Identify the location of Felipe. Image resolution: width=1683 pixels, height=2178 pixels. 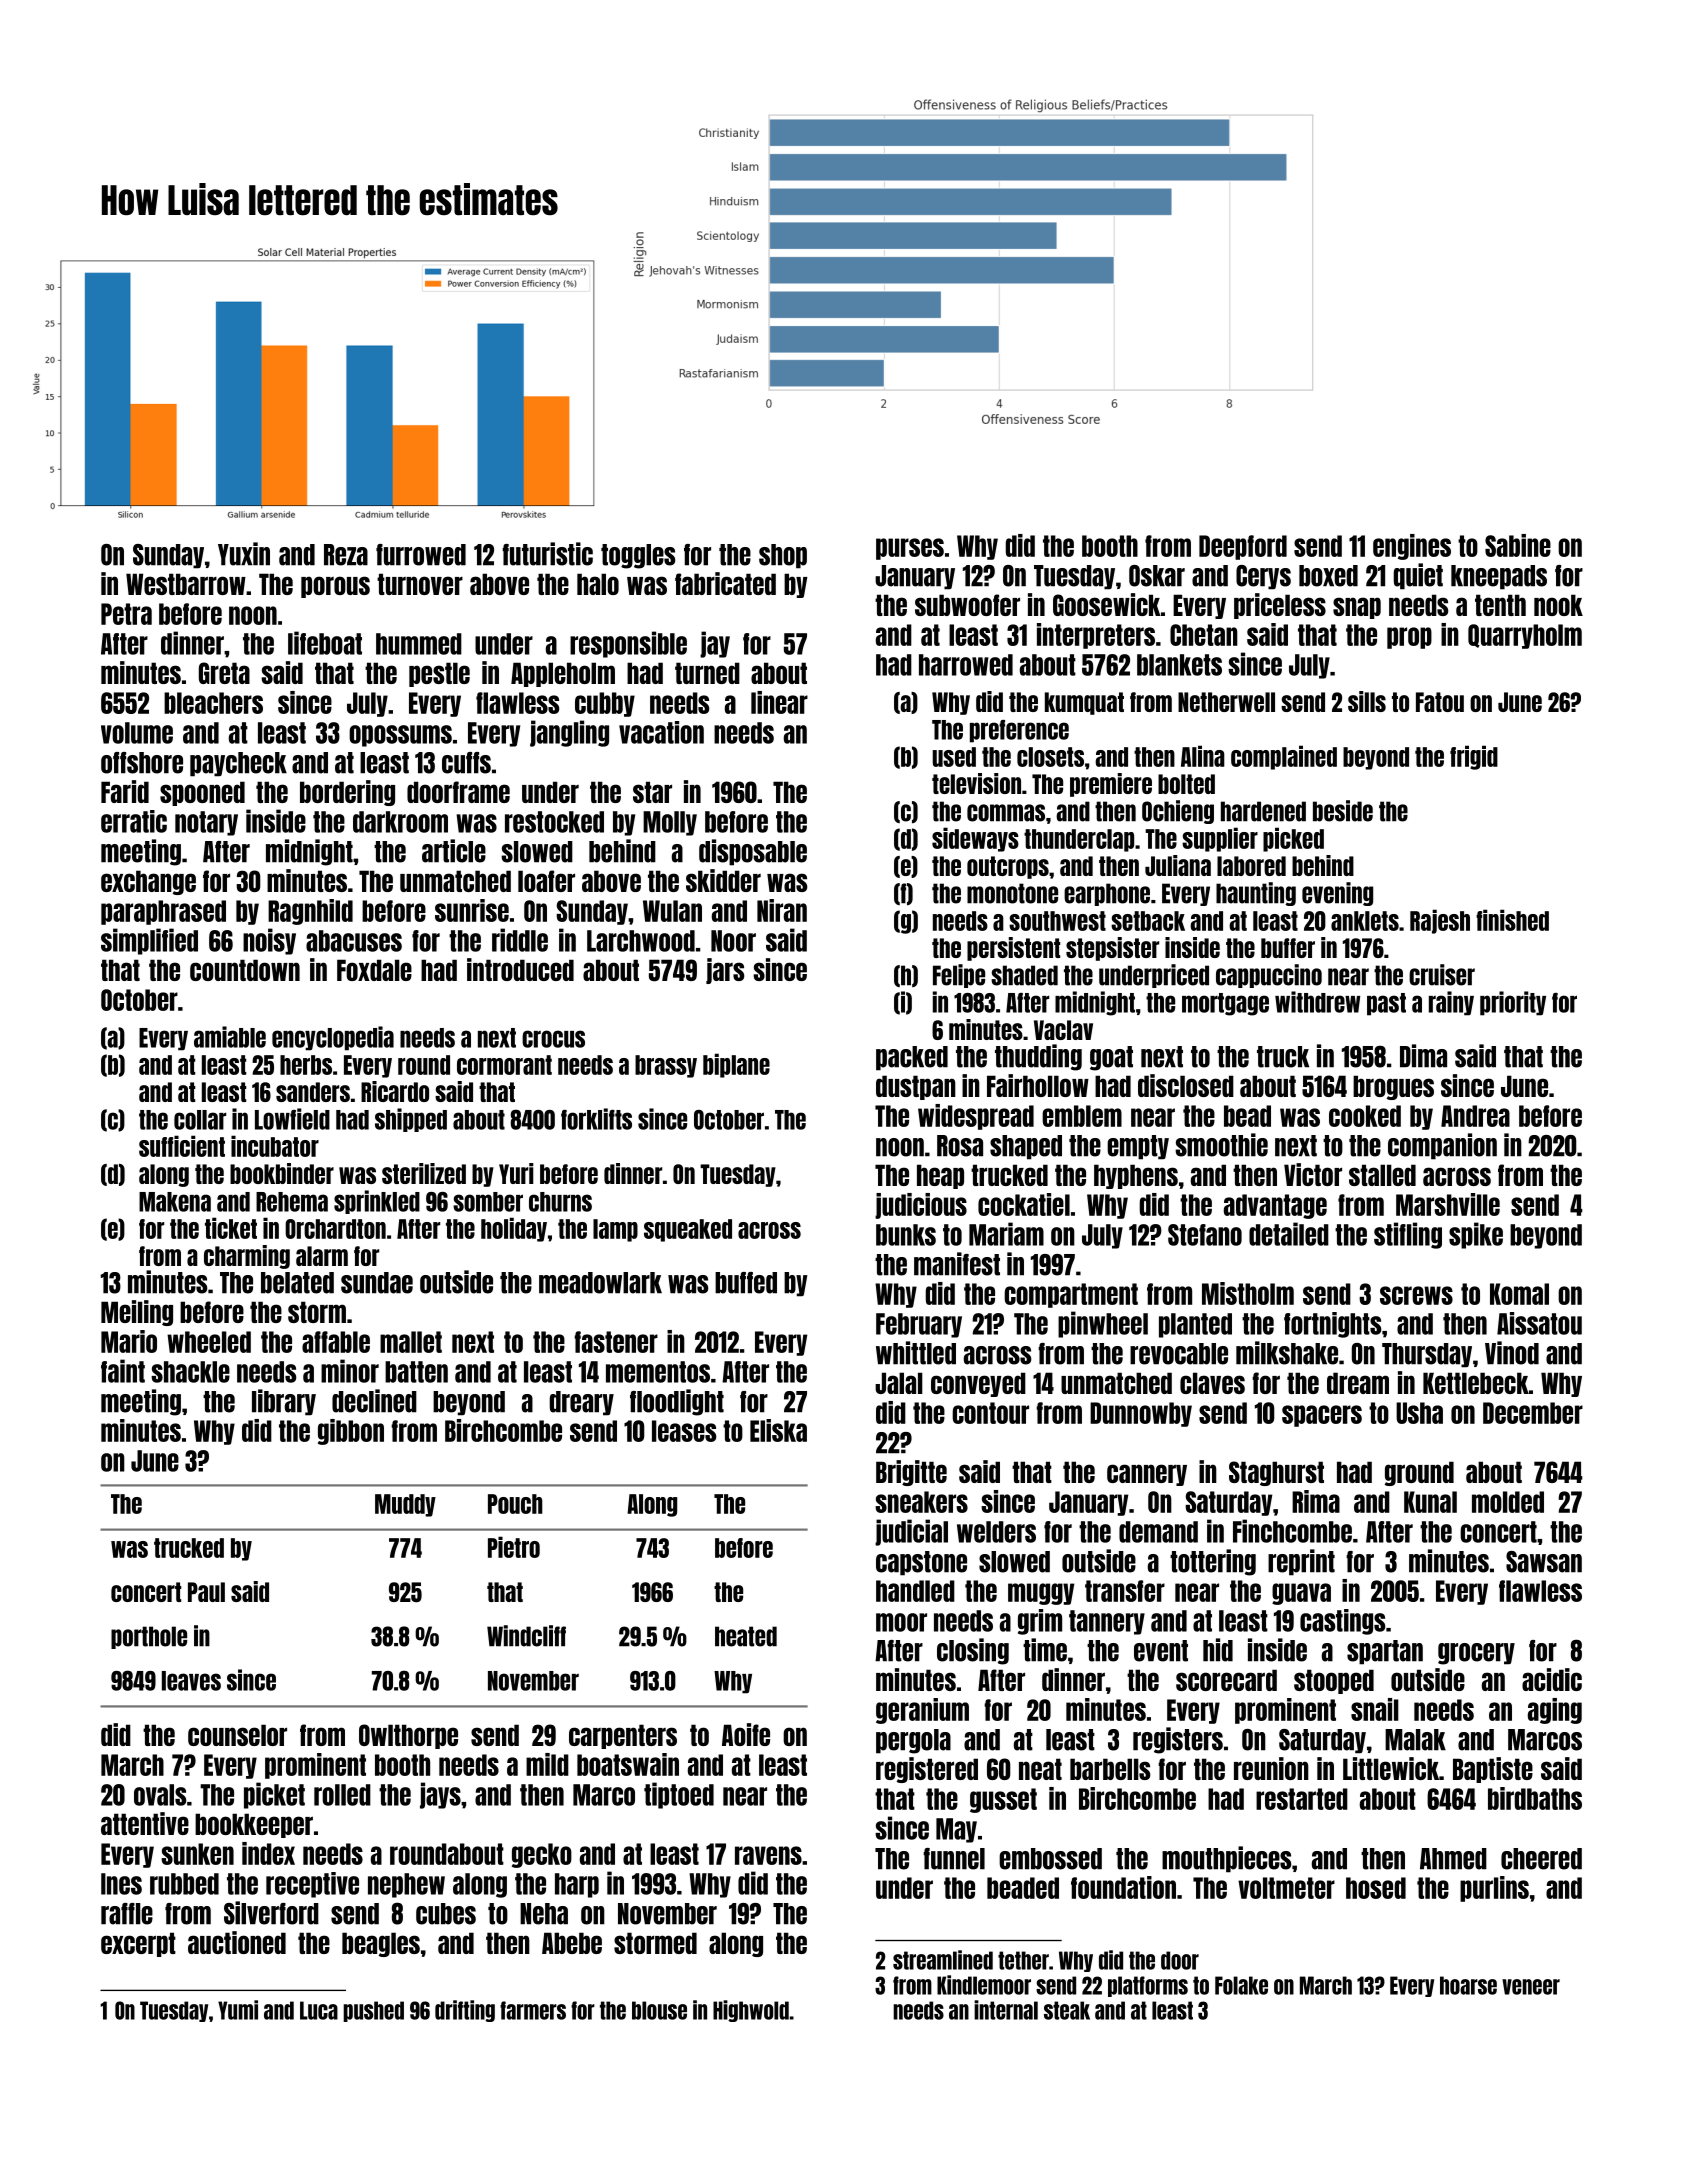
(959, 976).
